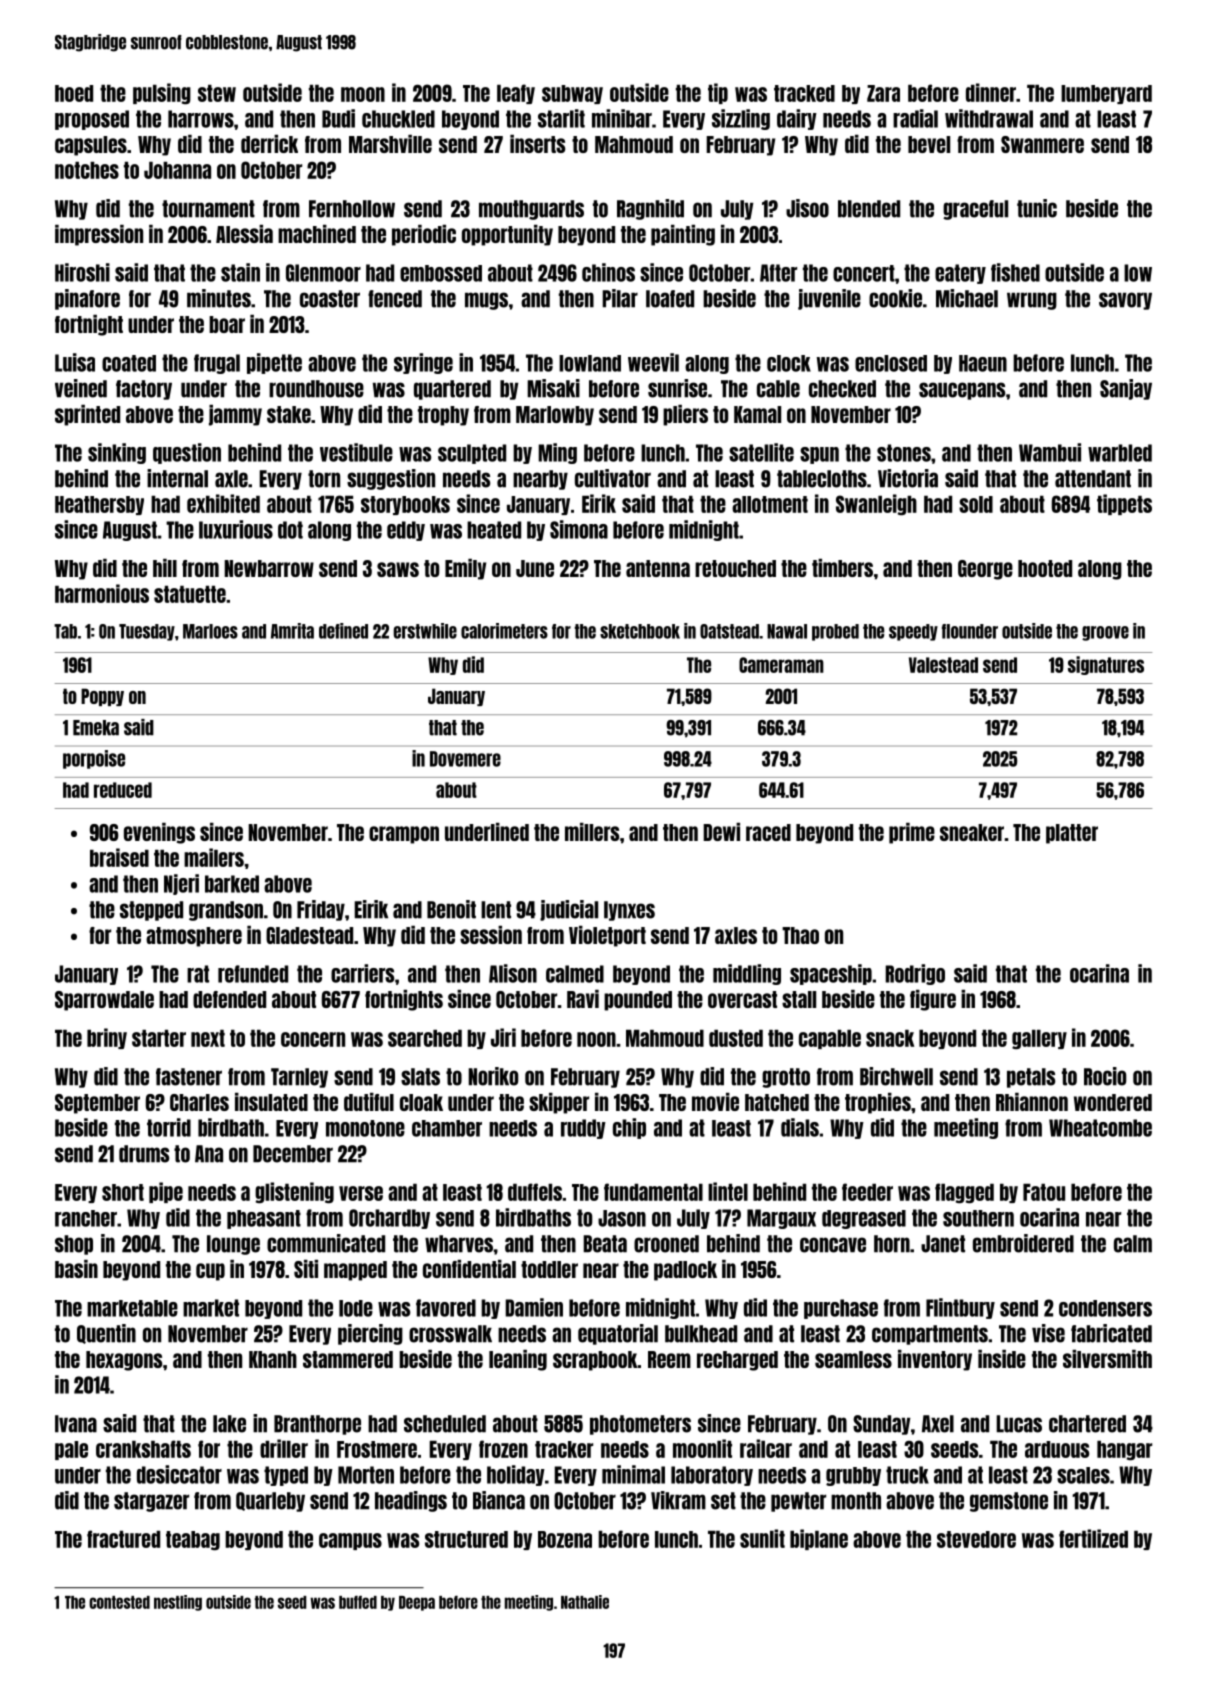  I want to click on Amrita, so click(292, 631).
